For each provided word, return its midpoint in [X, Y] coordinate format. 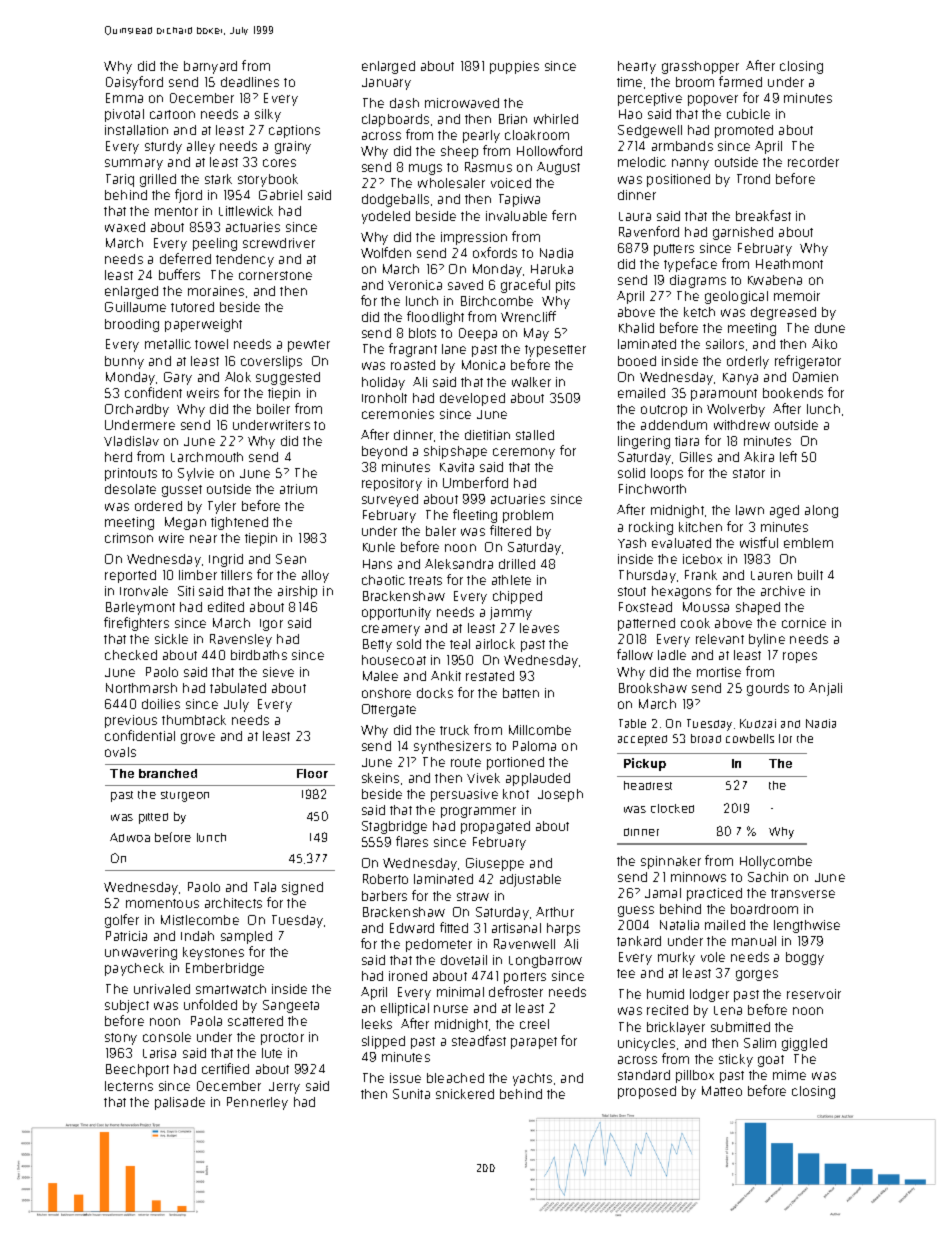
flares [412, 841]
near [203, 539]
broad [706, 738]
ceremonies [398, 414]
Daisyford [134, 83]
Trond [753, 179]
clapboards [395, 120]
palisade [180, 1103]
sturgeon [185, 796]
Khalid [636, 328]
